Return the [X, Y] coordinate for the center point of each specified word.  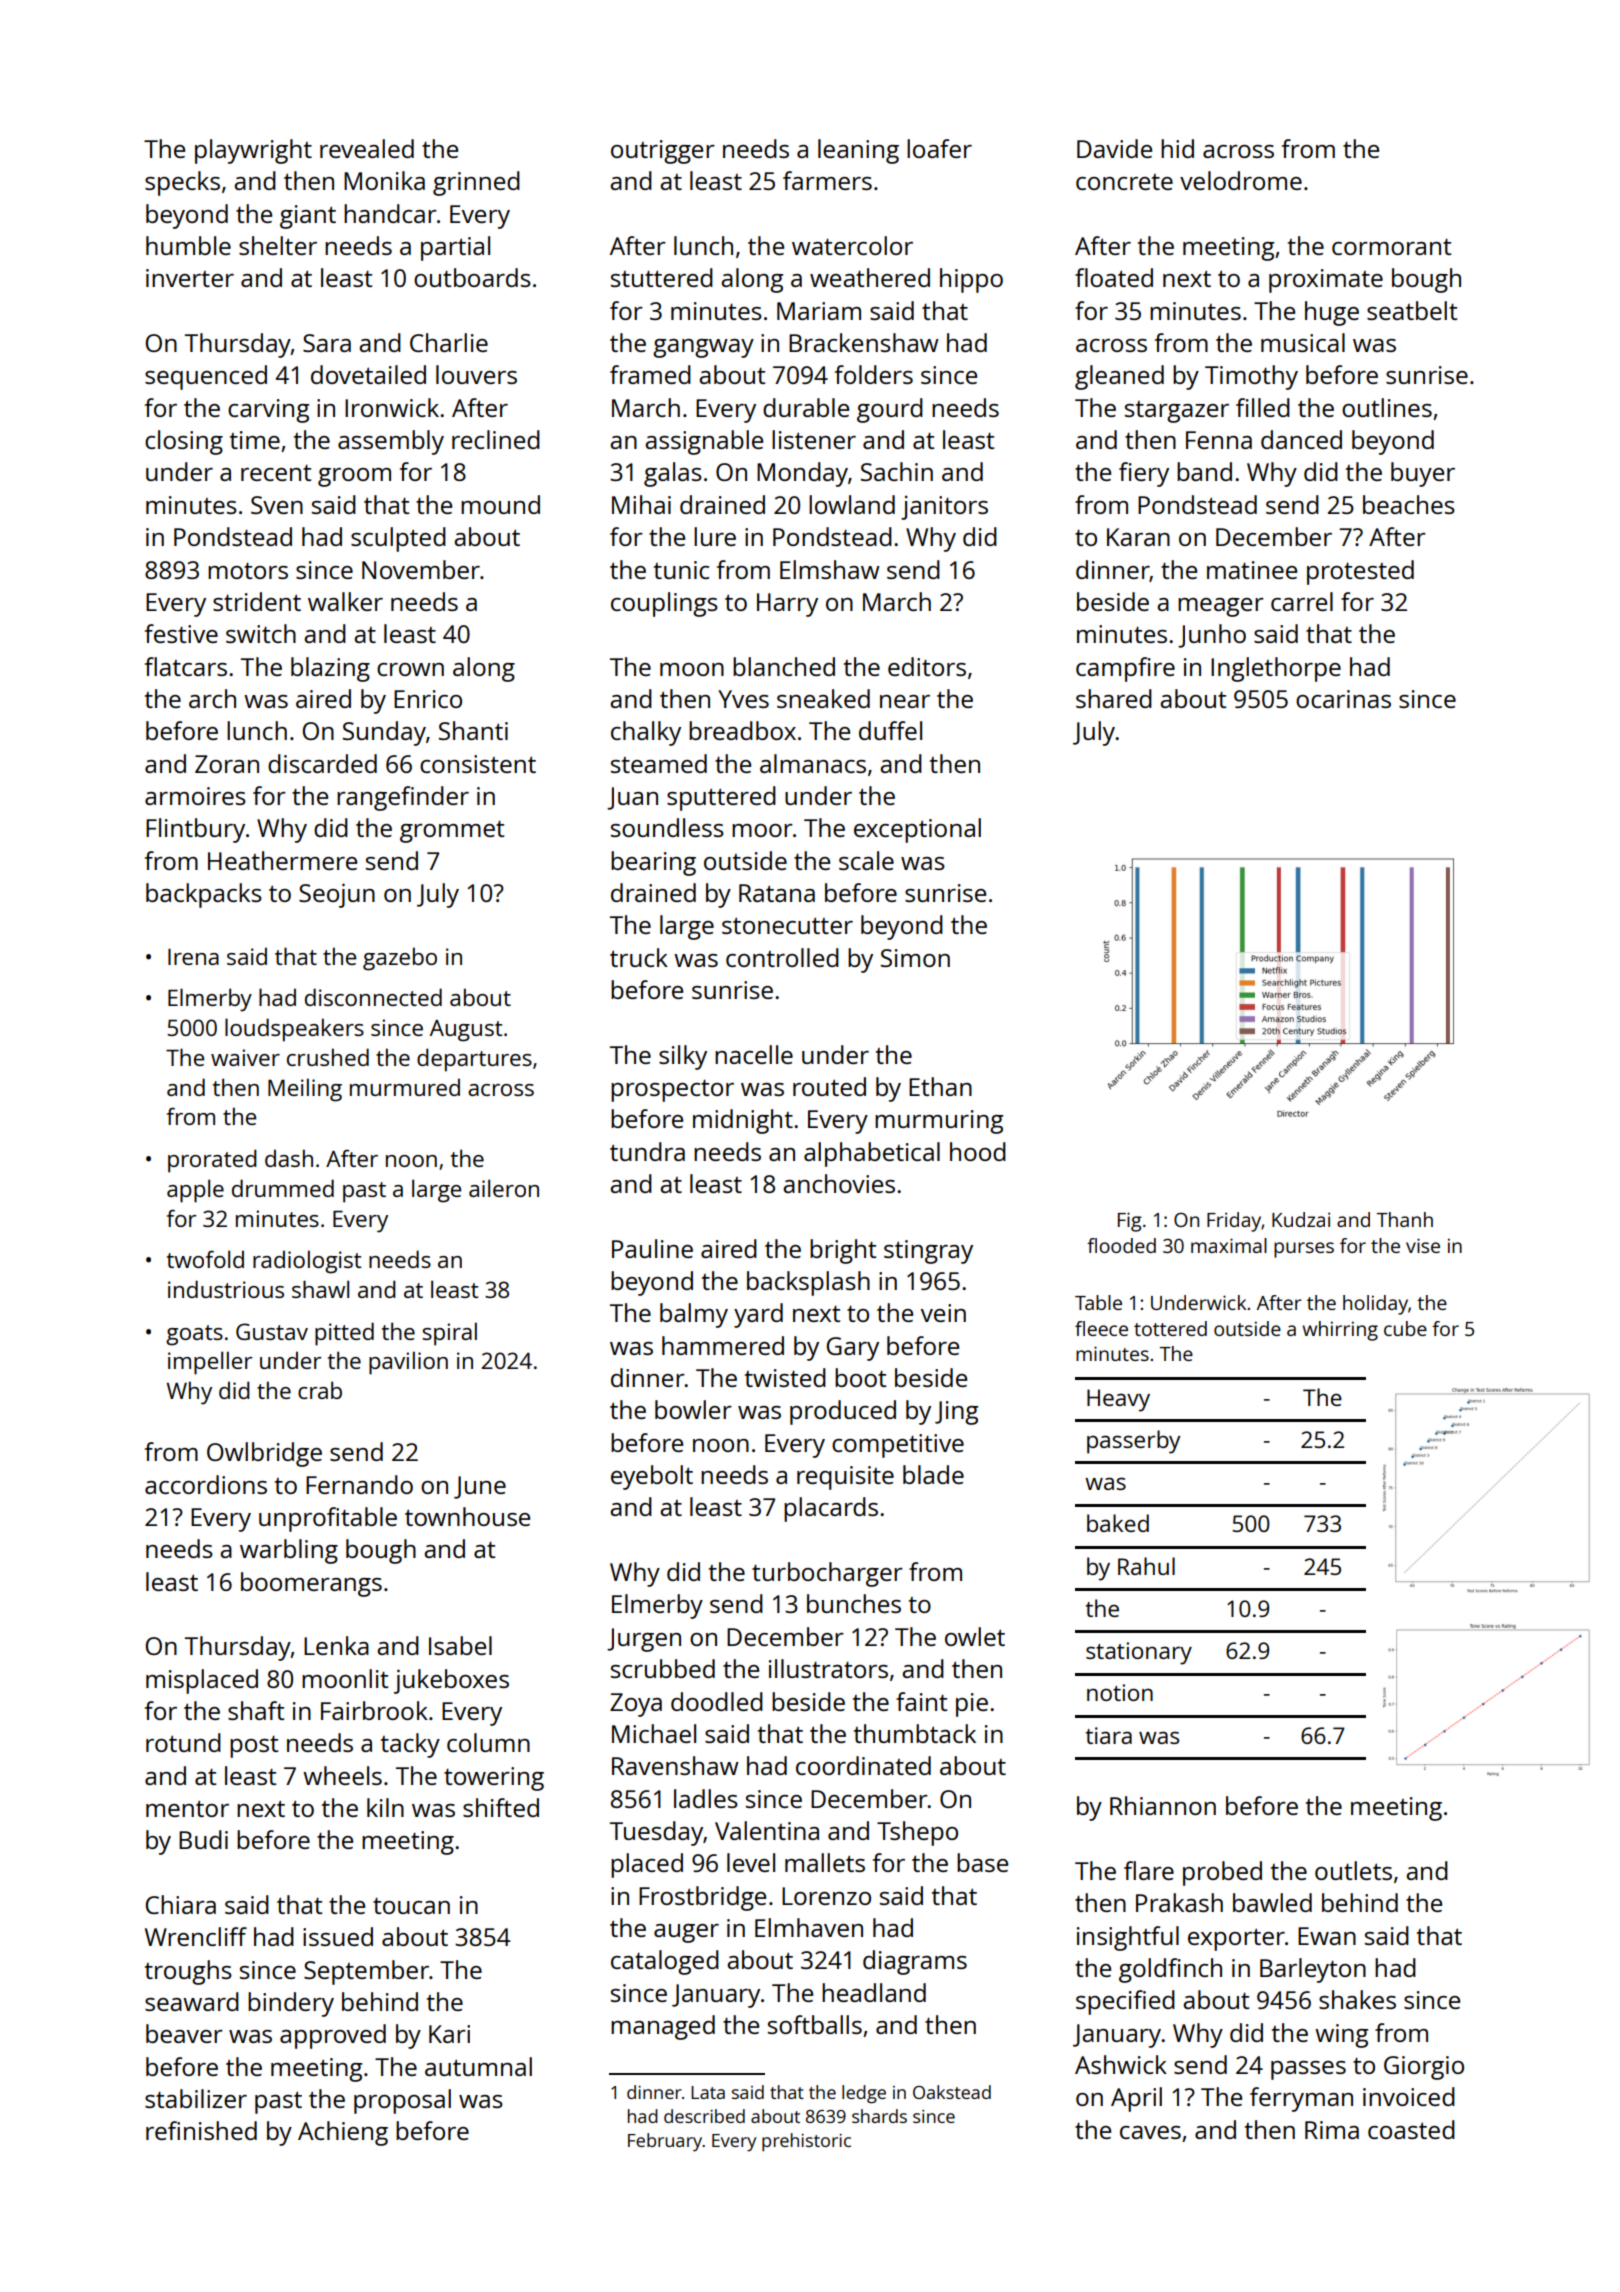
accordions [206, 1484]
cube [1405, 1328]
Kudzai [1301, 1219]
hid [1177, 148]
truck [639, 957]
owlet [975, 1636]
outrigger [663, 152]
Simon [915, 958]
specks [182, 183]
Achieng [343, 2133]
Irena [193, 957]
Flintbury [195, 830]
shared [1114, 698]
